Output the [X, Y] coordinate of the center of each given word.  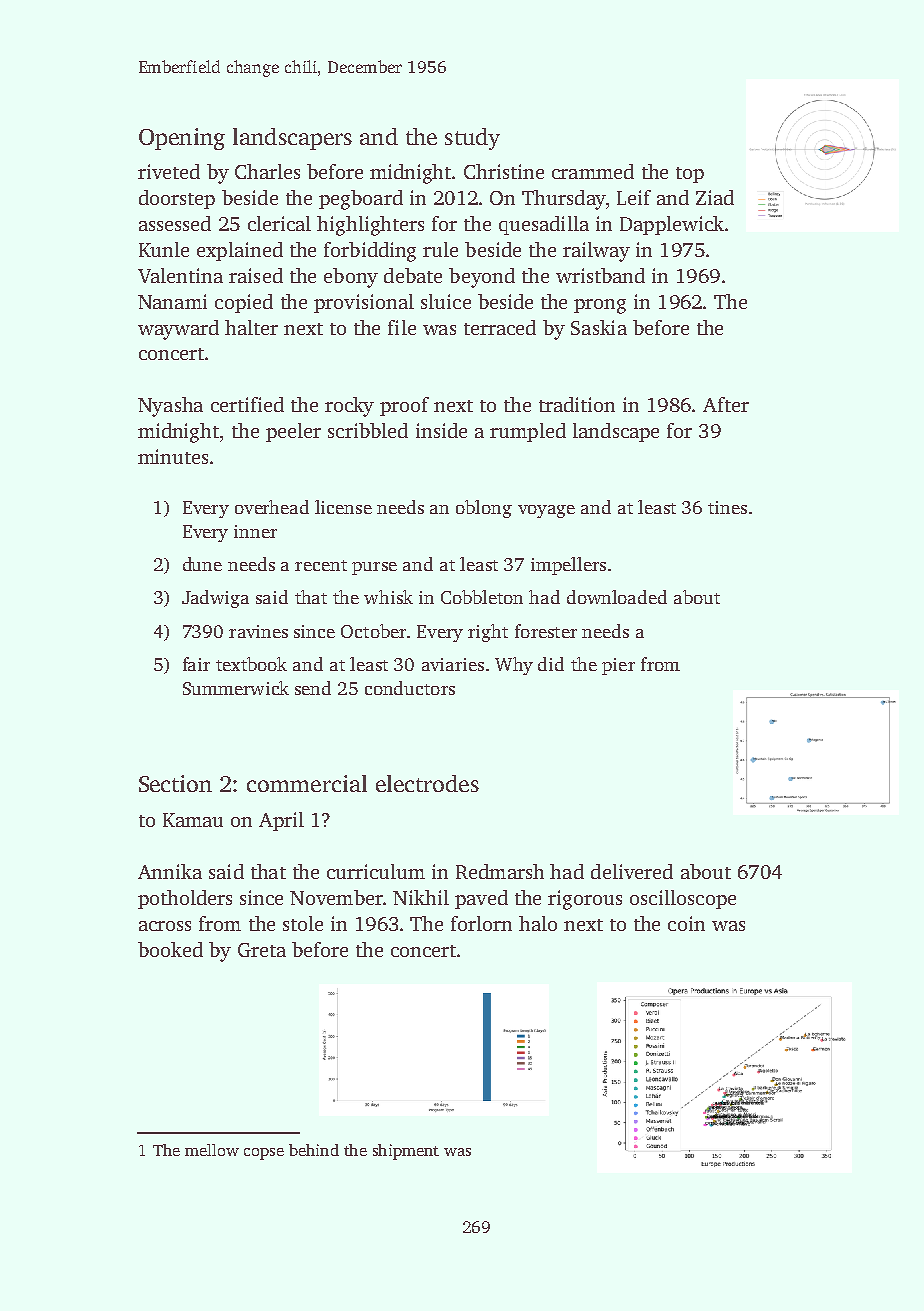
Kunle [164, 249]
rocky [349, 407]
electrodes [427, 783]
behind [314, 1150]
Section [175, 783]
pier [618, 666]
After [726, 404]
